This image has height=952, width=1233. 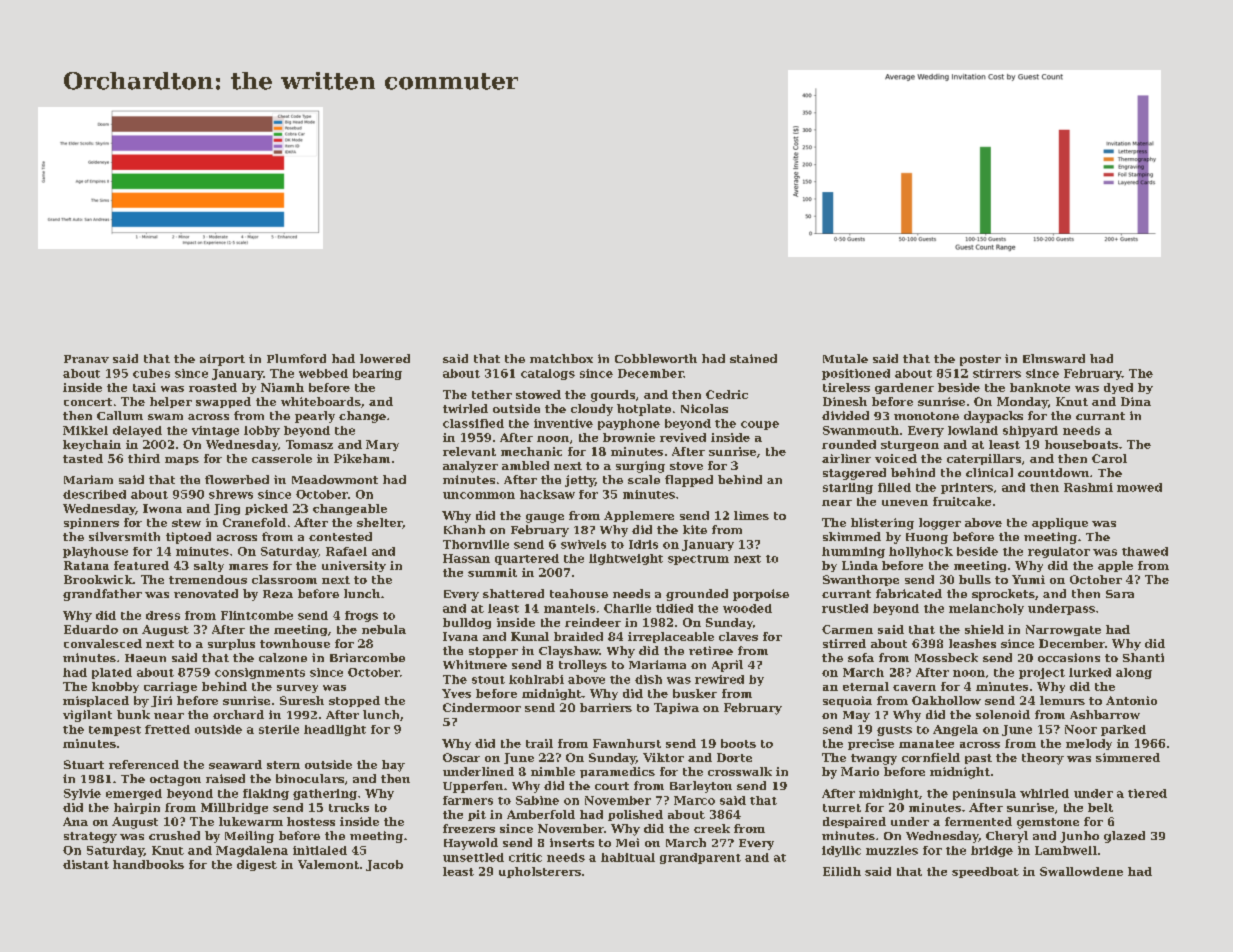 I want to click on project, so click(x=1042, y=673).
